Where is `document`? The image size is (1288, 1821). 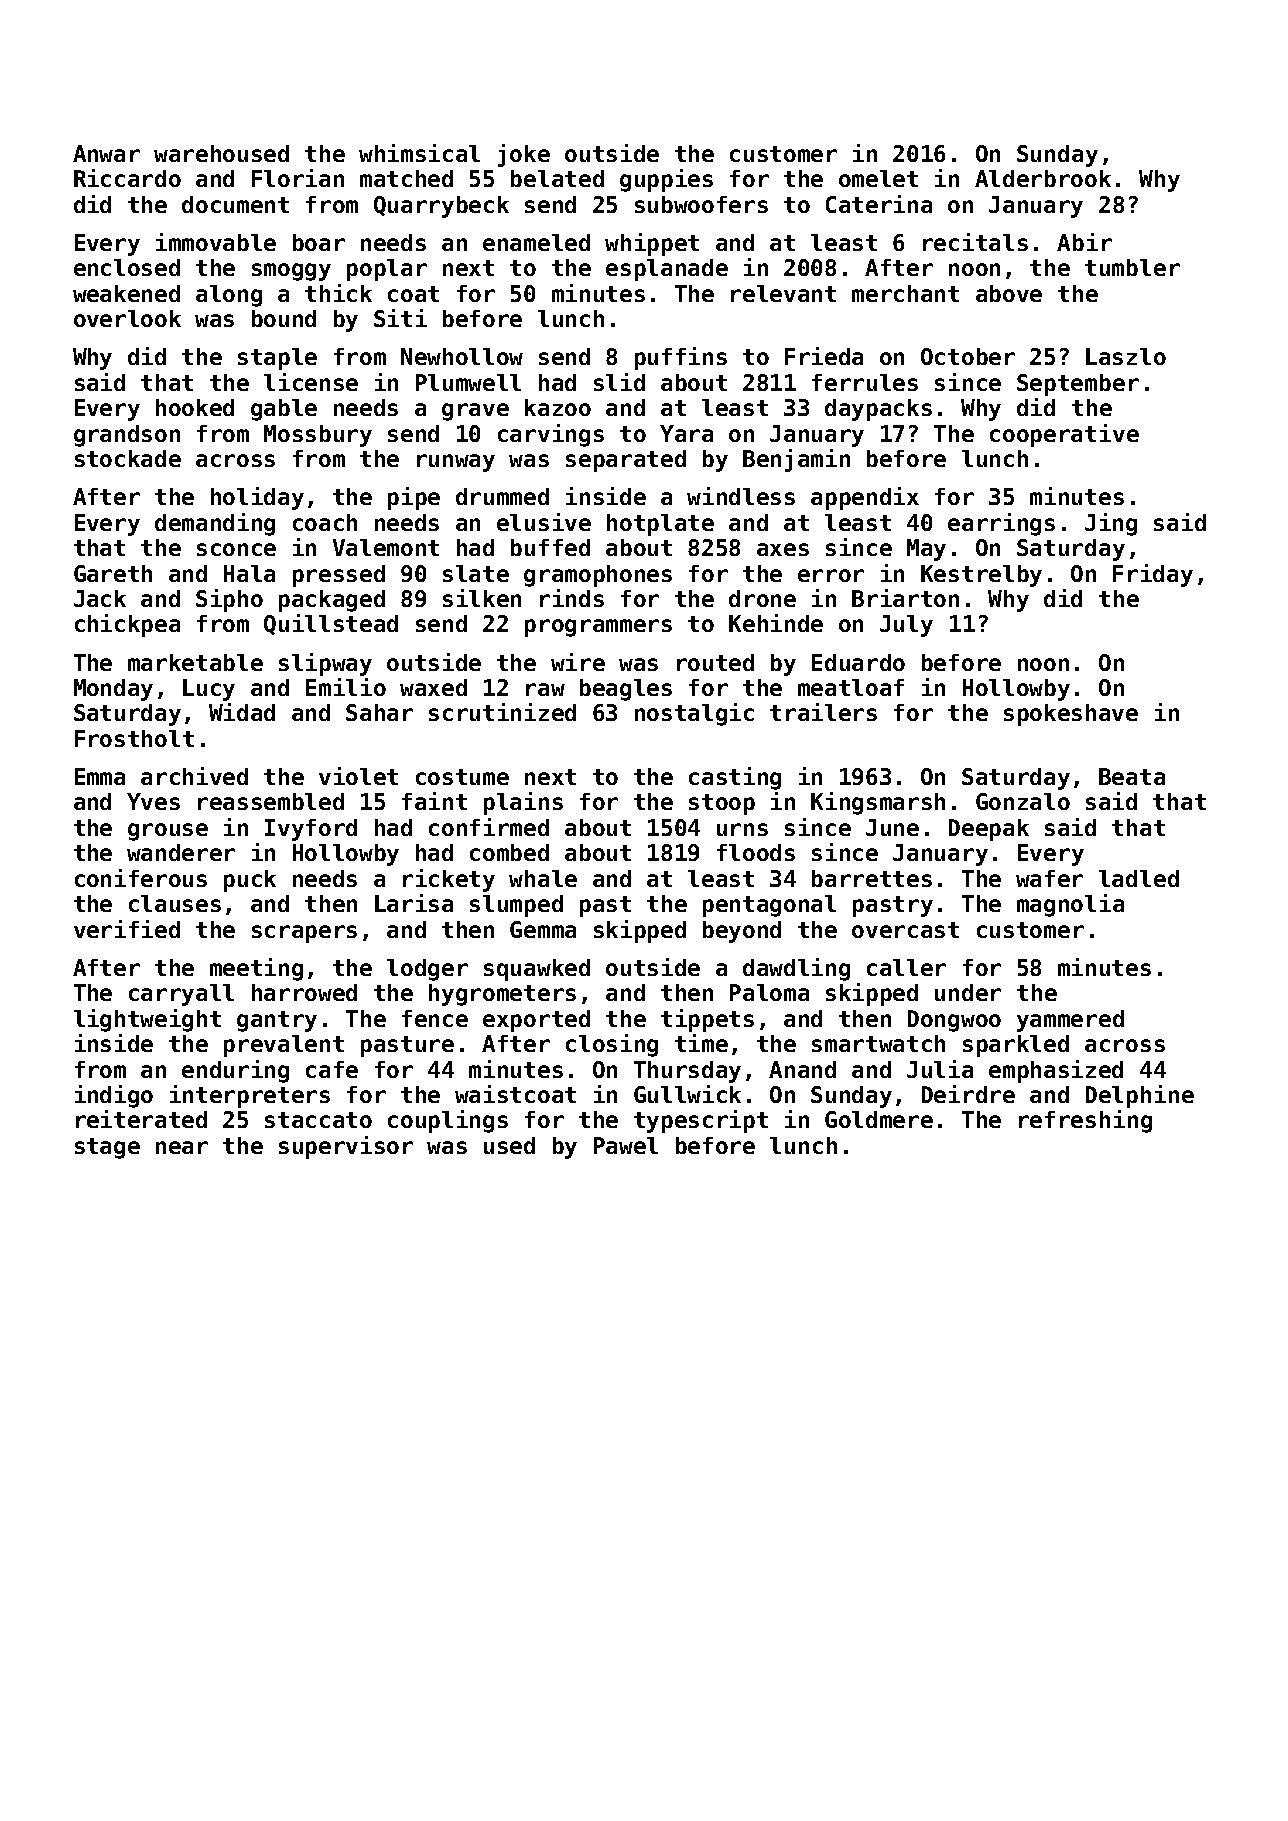
document is located at coordinates (235, 204).
